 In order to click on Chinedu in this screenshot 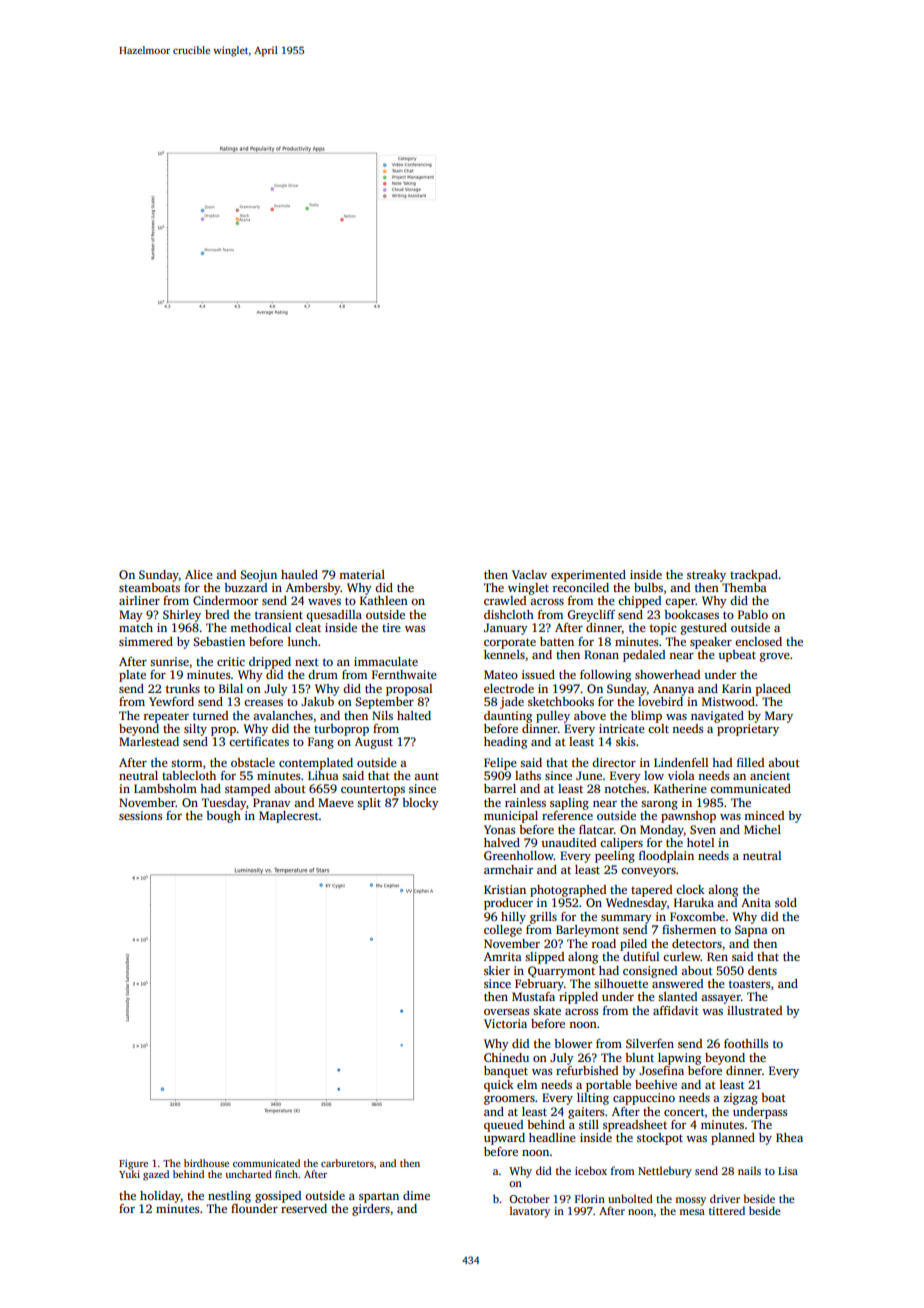, I will do `click(506, 1057)`.
